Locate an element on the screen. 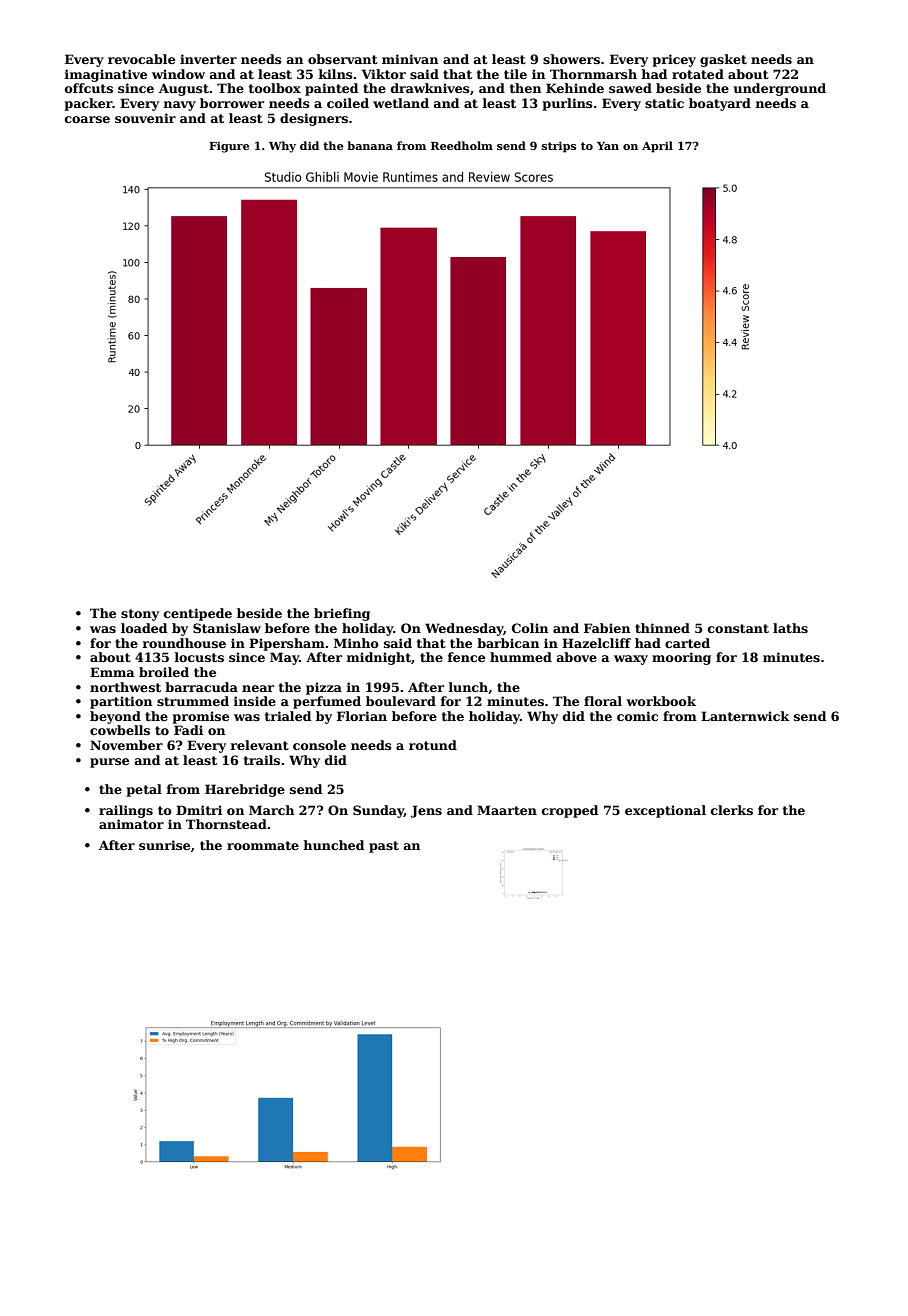  centipede is located at coordinates (198, 614).
